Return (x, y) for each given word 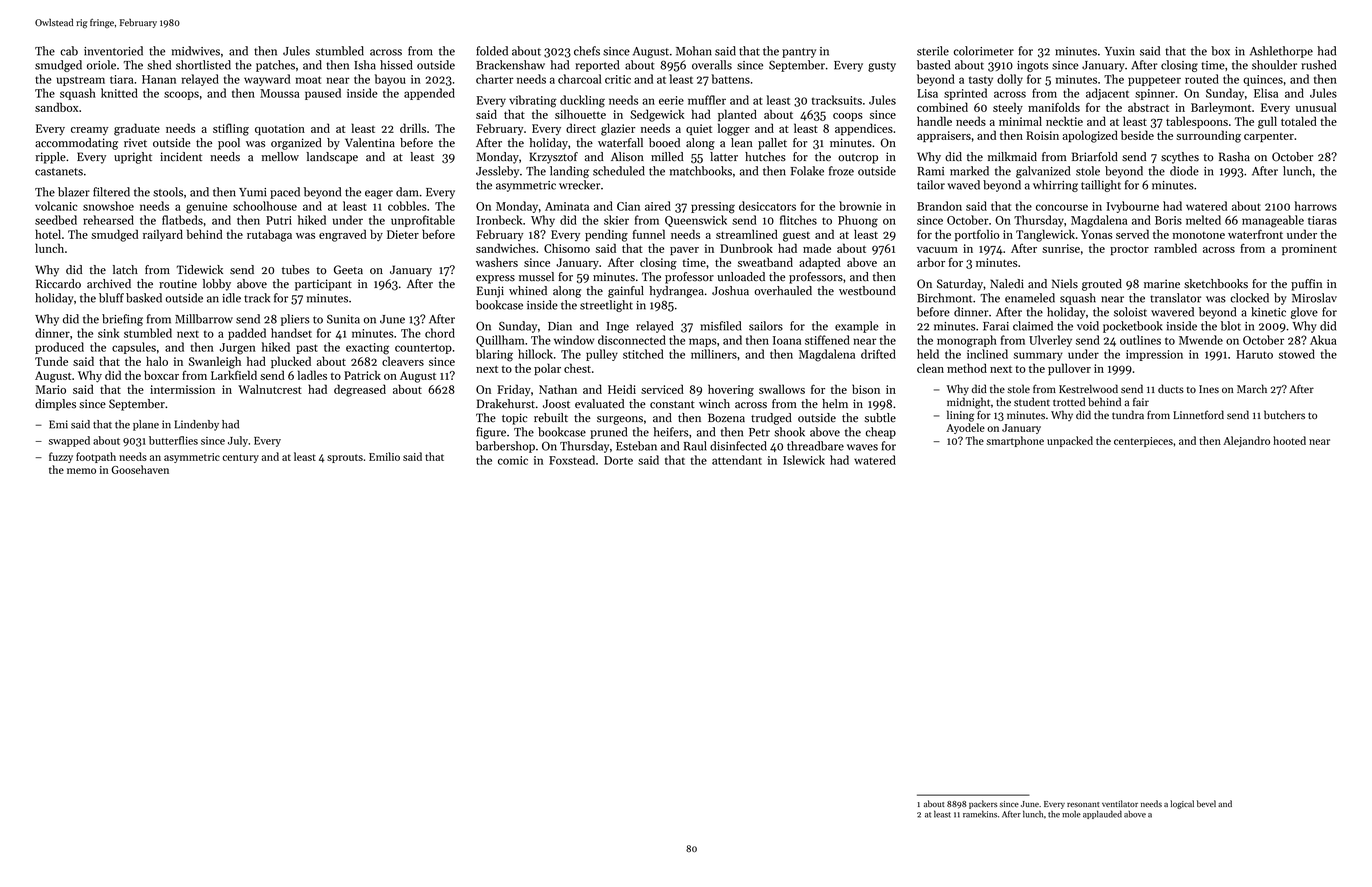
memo (81, 471)
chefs (587, 51)
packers (983, 804)
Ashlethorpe (1281, 52)
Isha (365, 65)
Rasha (1234, 157)
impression (1154, 355)
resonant (1083, 804)
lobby (217, 285)
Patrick (362, 375)
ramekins (980, 814)
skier (616, 220)
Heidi (622, 389)
